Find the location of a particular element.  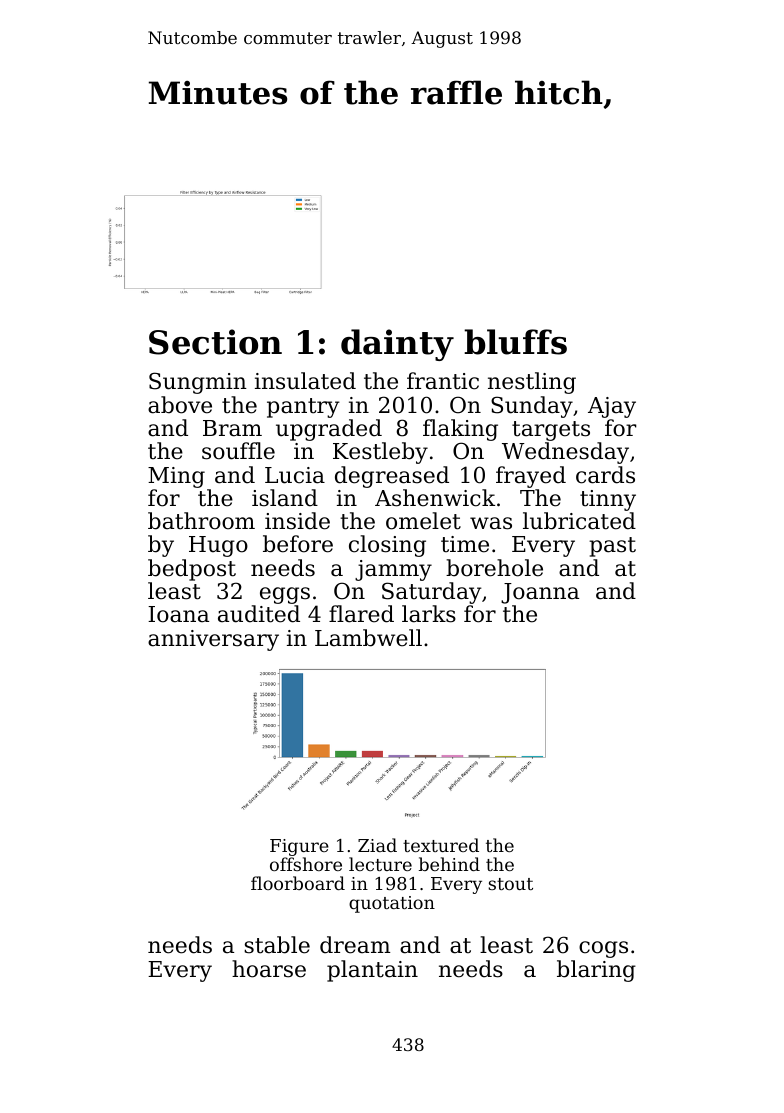

bedpost is located at coordinates (192, 570).
